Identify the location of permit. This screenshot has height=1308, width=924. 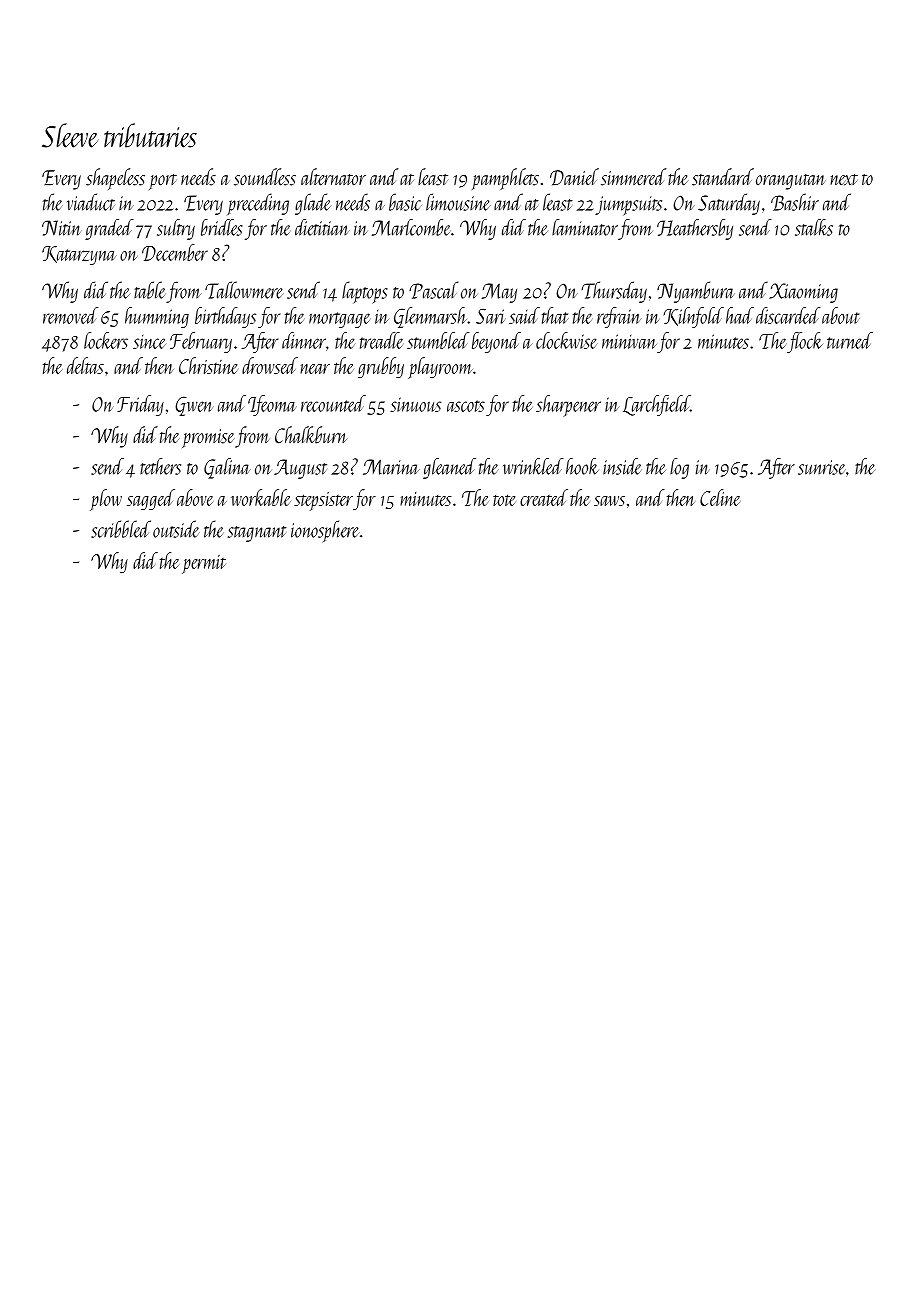
(204, 564).
